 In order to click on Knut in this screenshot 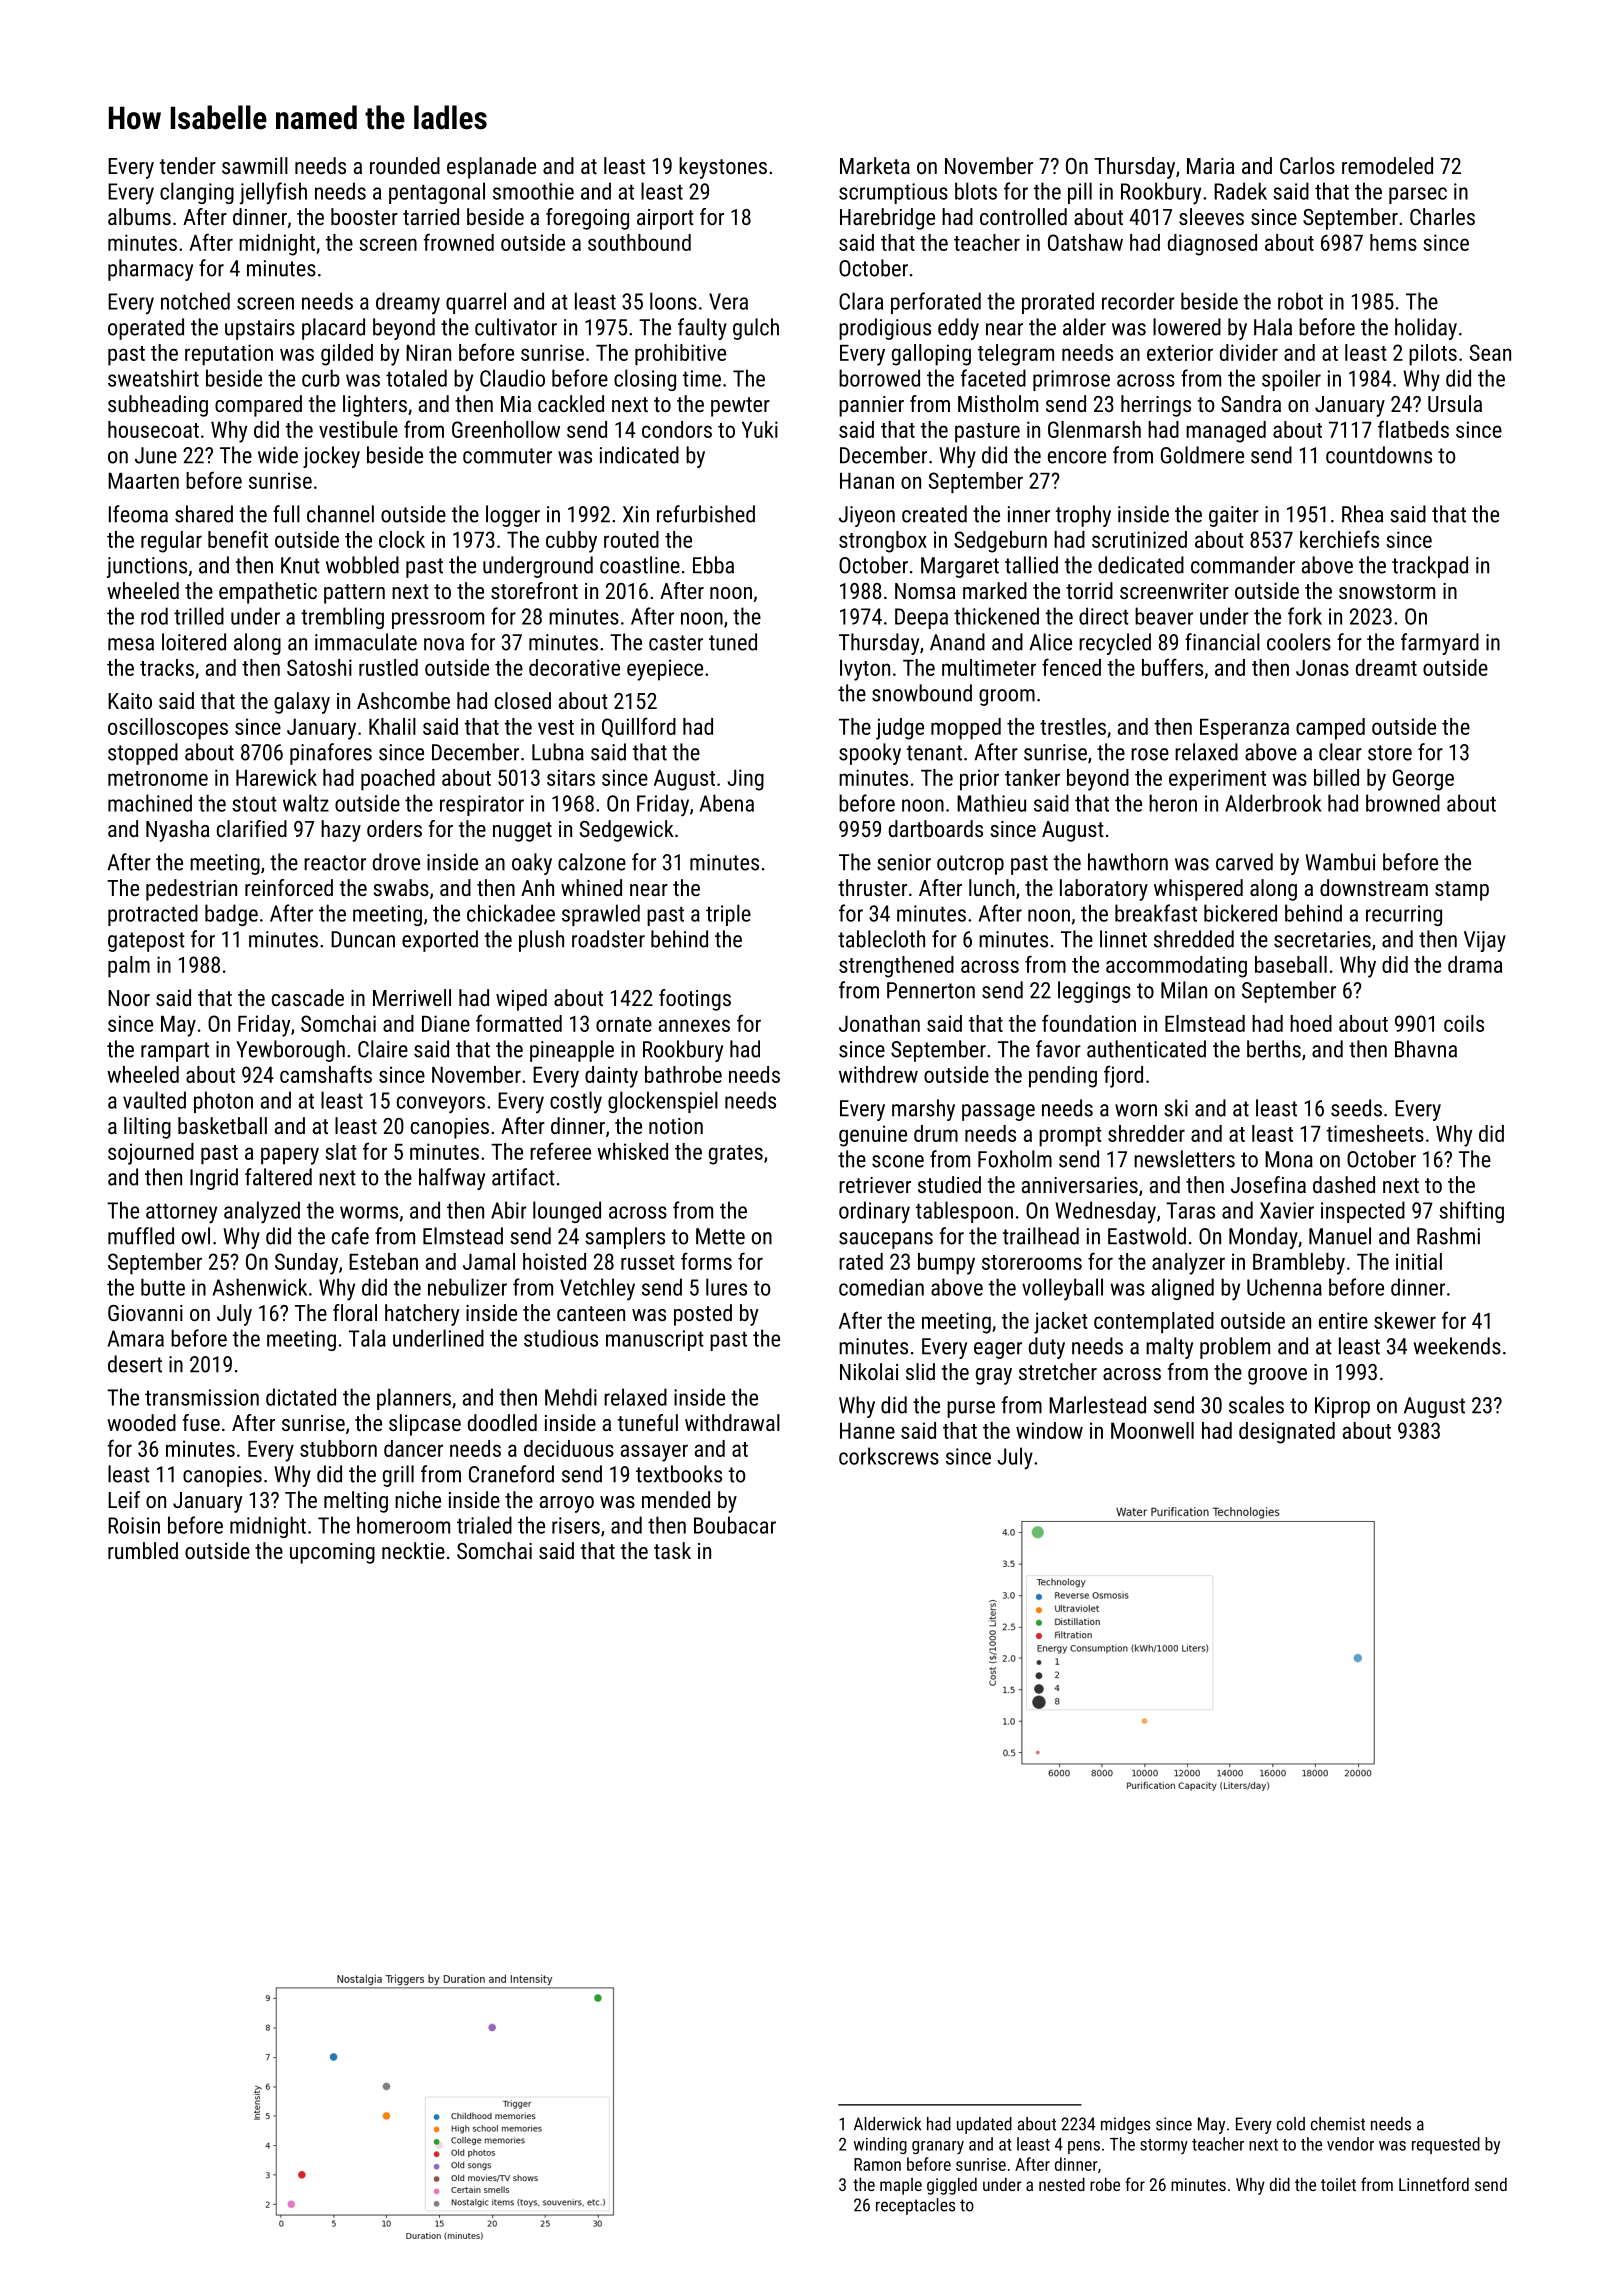, I will do `click(300, 565)`.
